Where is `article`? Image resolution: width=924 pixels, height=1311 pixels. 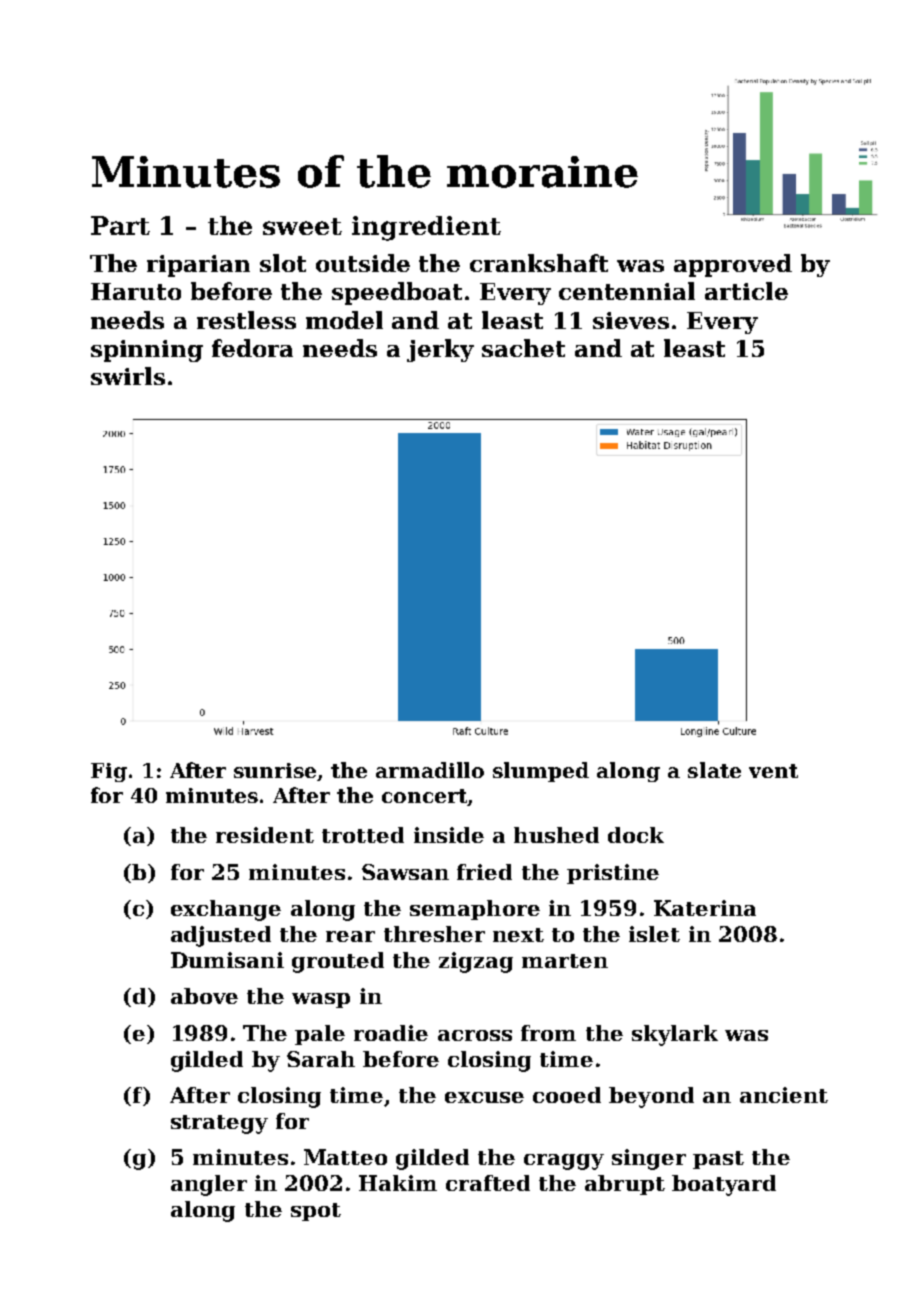
article is located at coordinates (746, 291).
